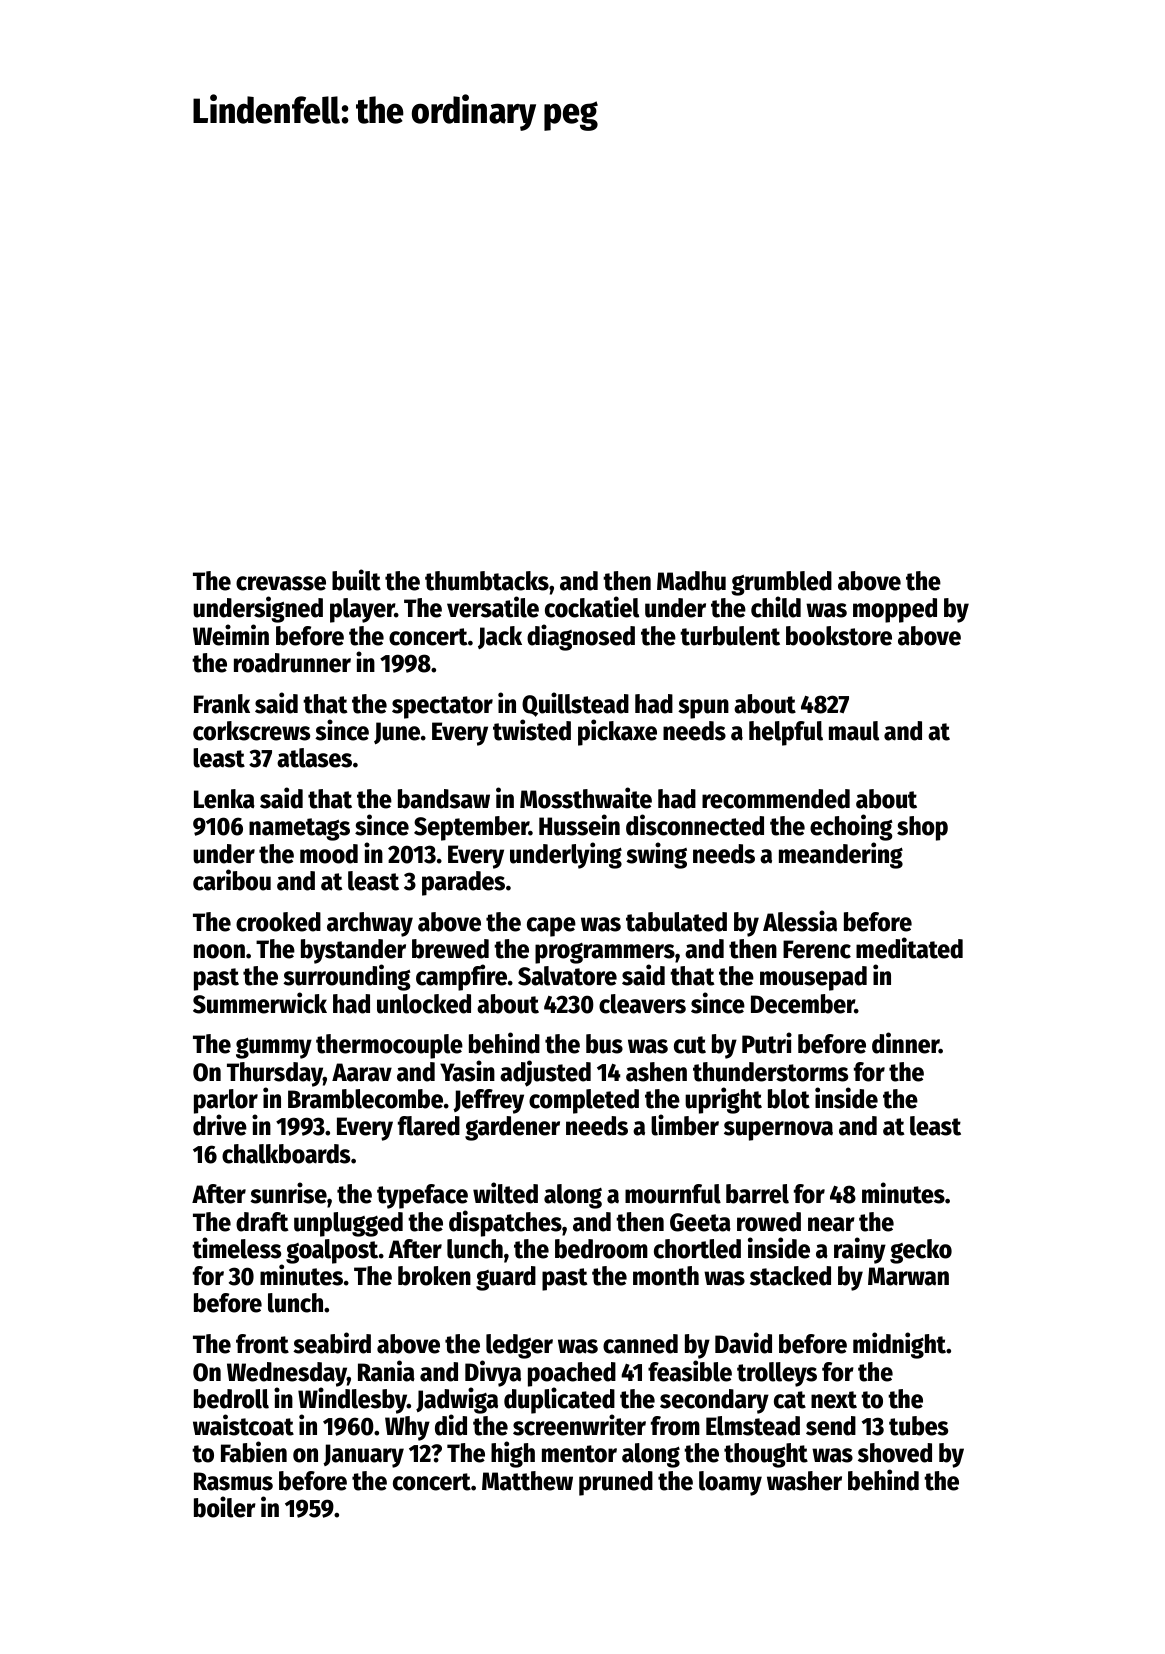  I want to click on loamy, so click(730, 1483).
